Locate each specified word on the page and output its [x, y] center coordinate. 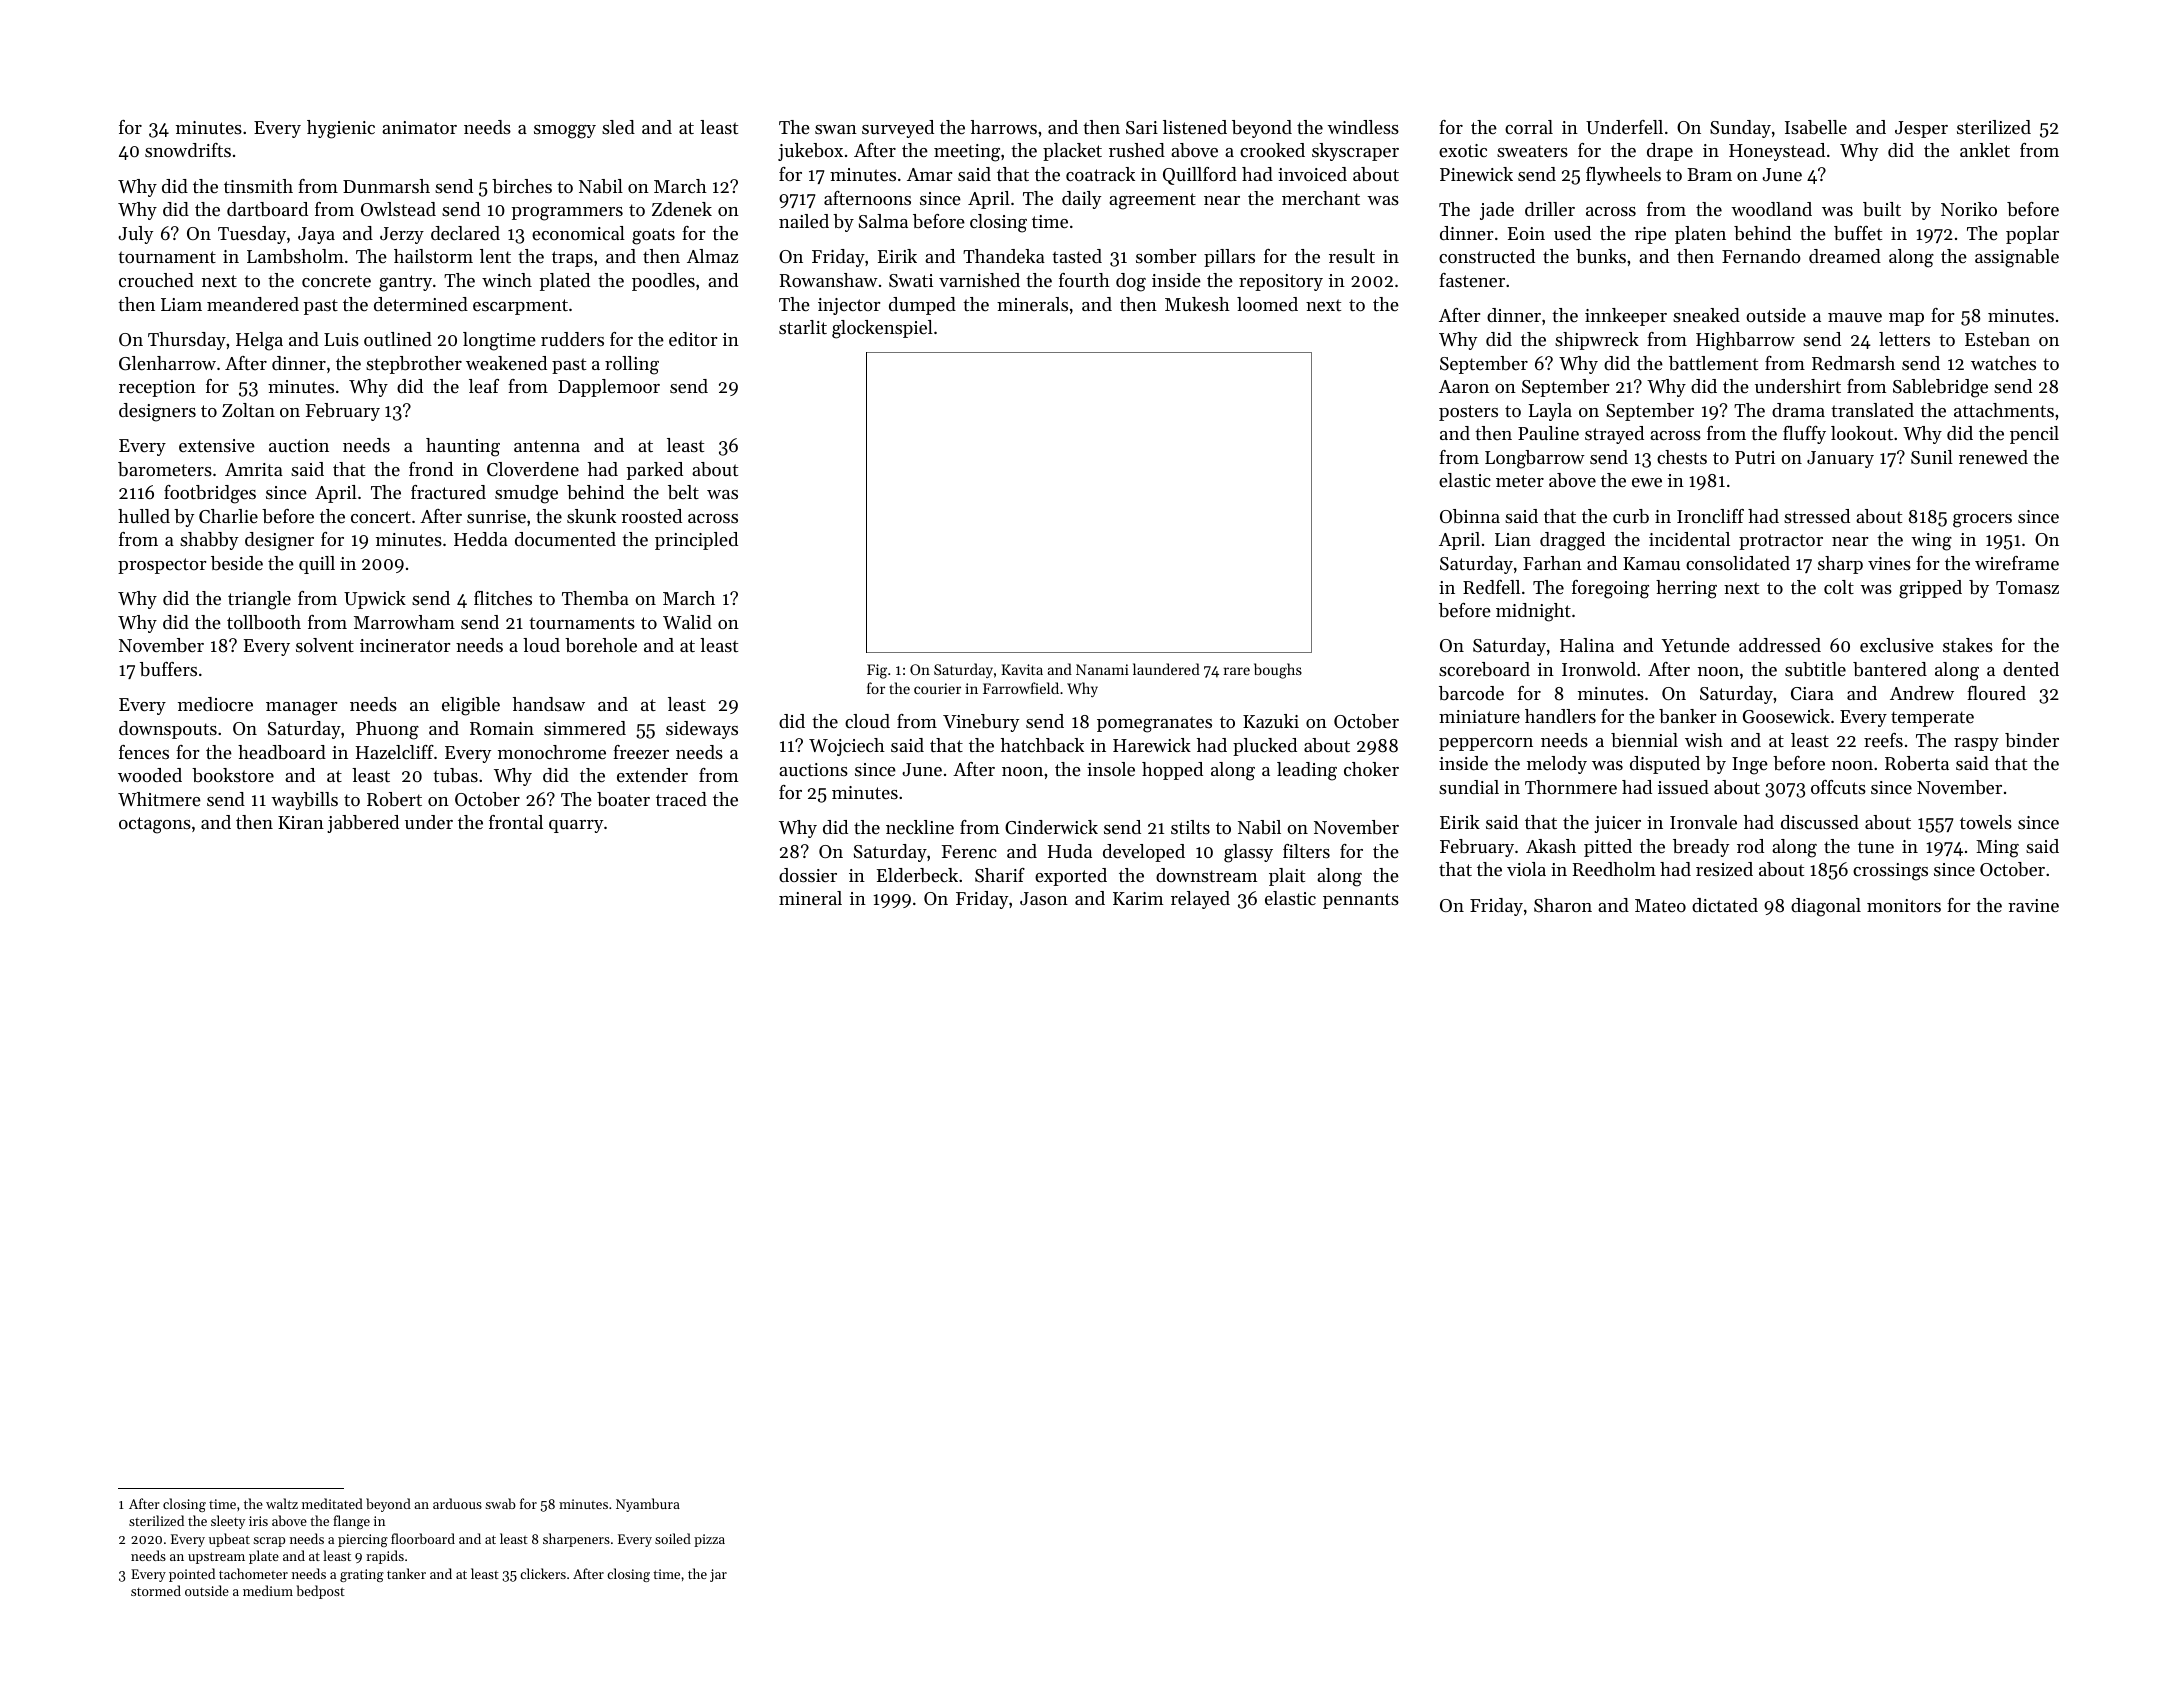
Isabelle [1816, 127]
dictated [1725, 905]
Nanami [1102, 669]
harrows [1004, 127]
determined [421, 304]
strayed [1614, 435]
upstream [216, 1558]
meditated [332, 1503]
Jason [1044, 898]
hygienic [341, 129]
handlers [1560, 716]
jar [718, 1575]
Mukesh [1197, 304]
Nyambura [648, 1505]
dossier [808, 875]
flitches [503, 598]
